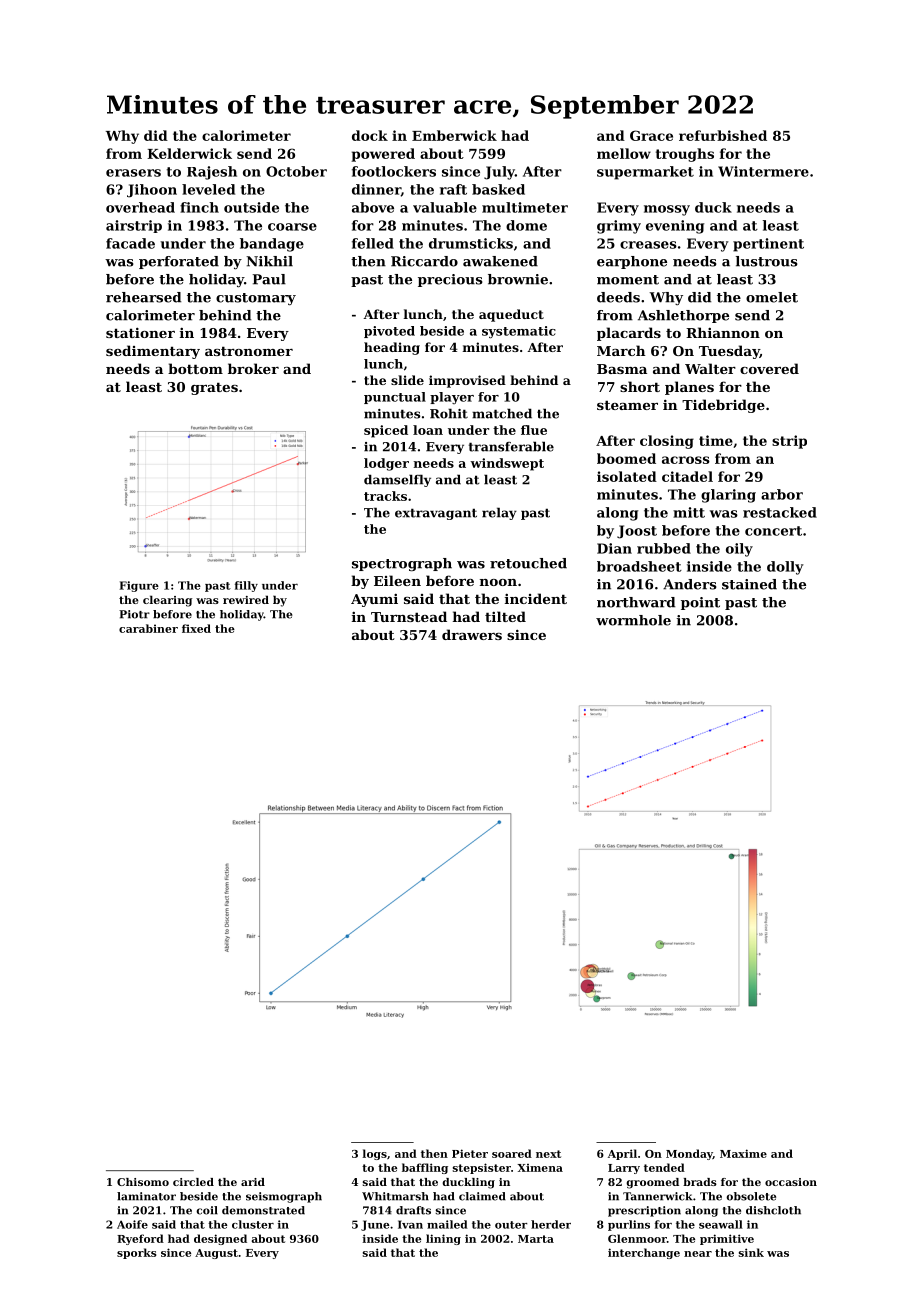  Describe the element at coordinates (507, 464) in the screenshot. I see `windswept` at that location.
